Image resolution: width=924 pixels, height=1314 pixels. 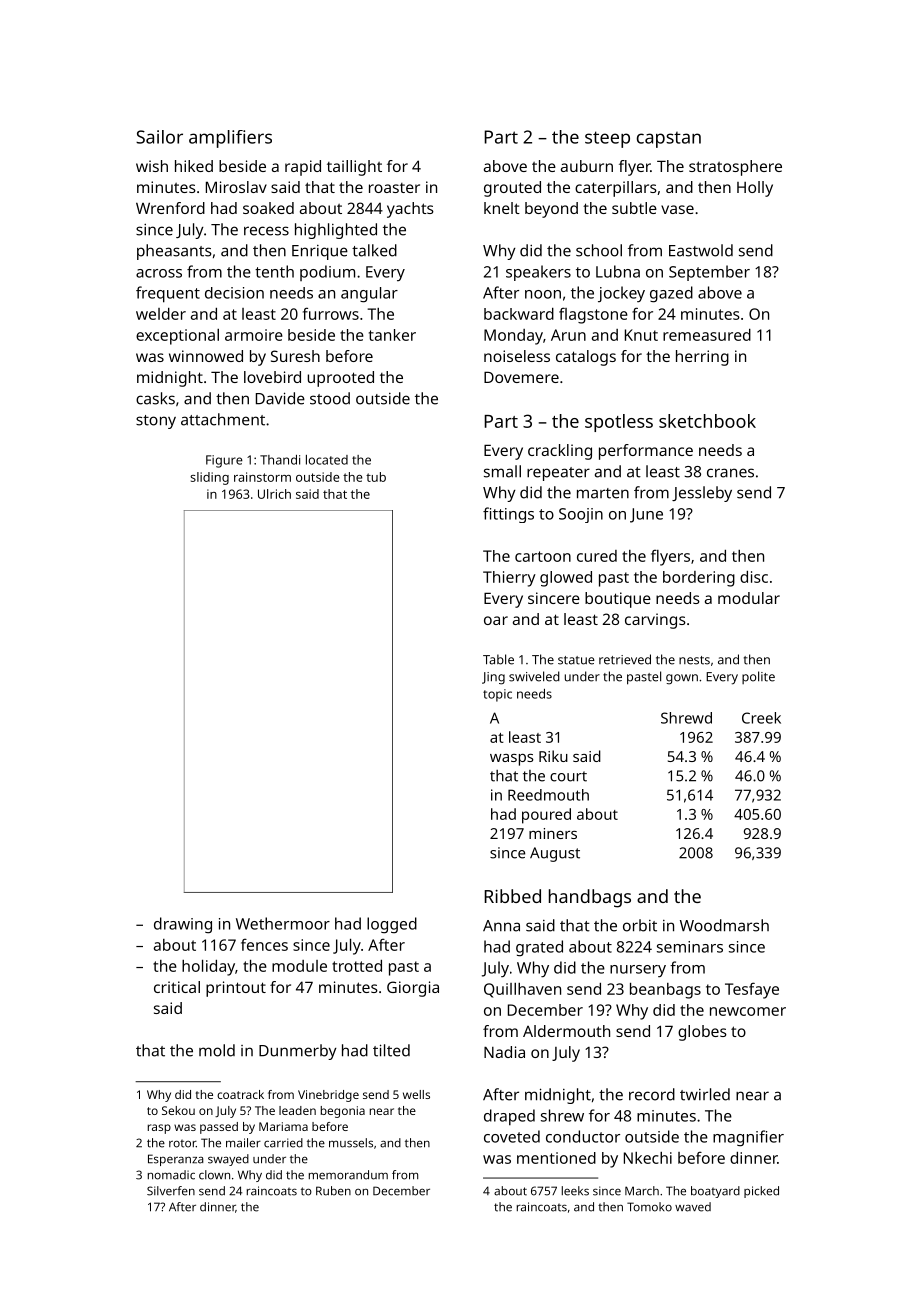 What do you see at coordinates (394, 188) in the document?
I see `roaster` at bounding box center [394, 188].
